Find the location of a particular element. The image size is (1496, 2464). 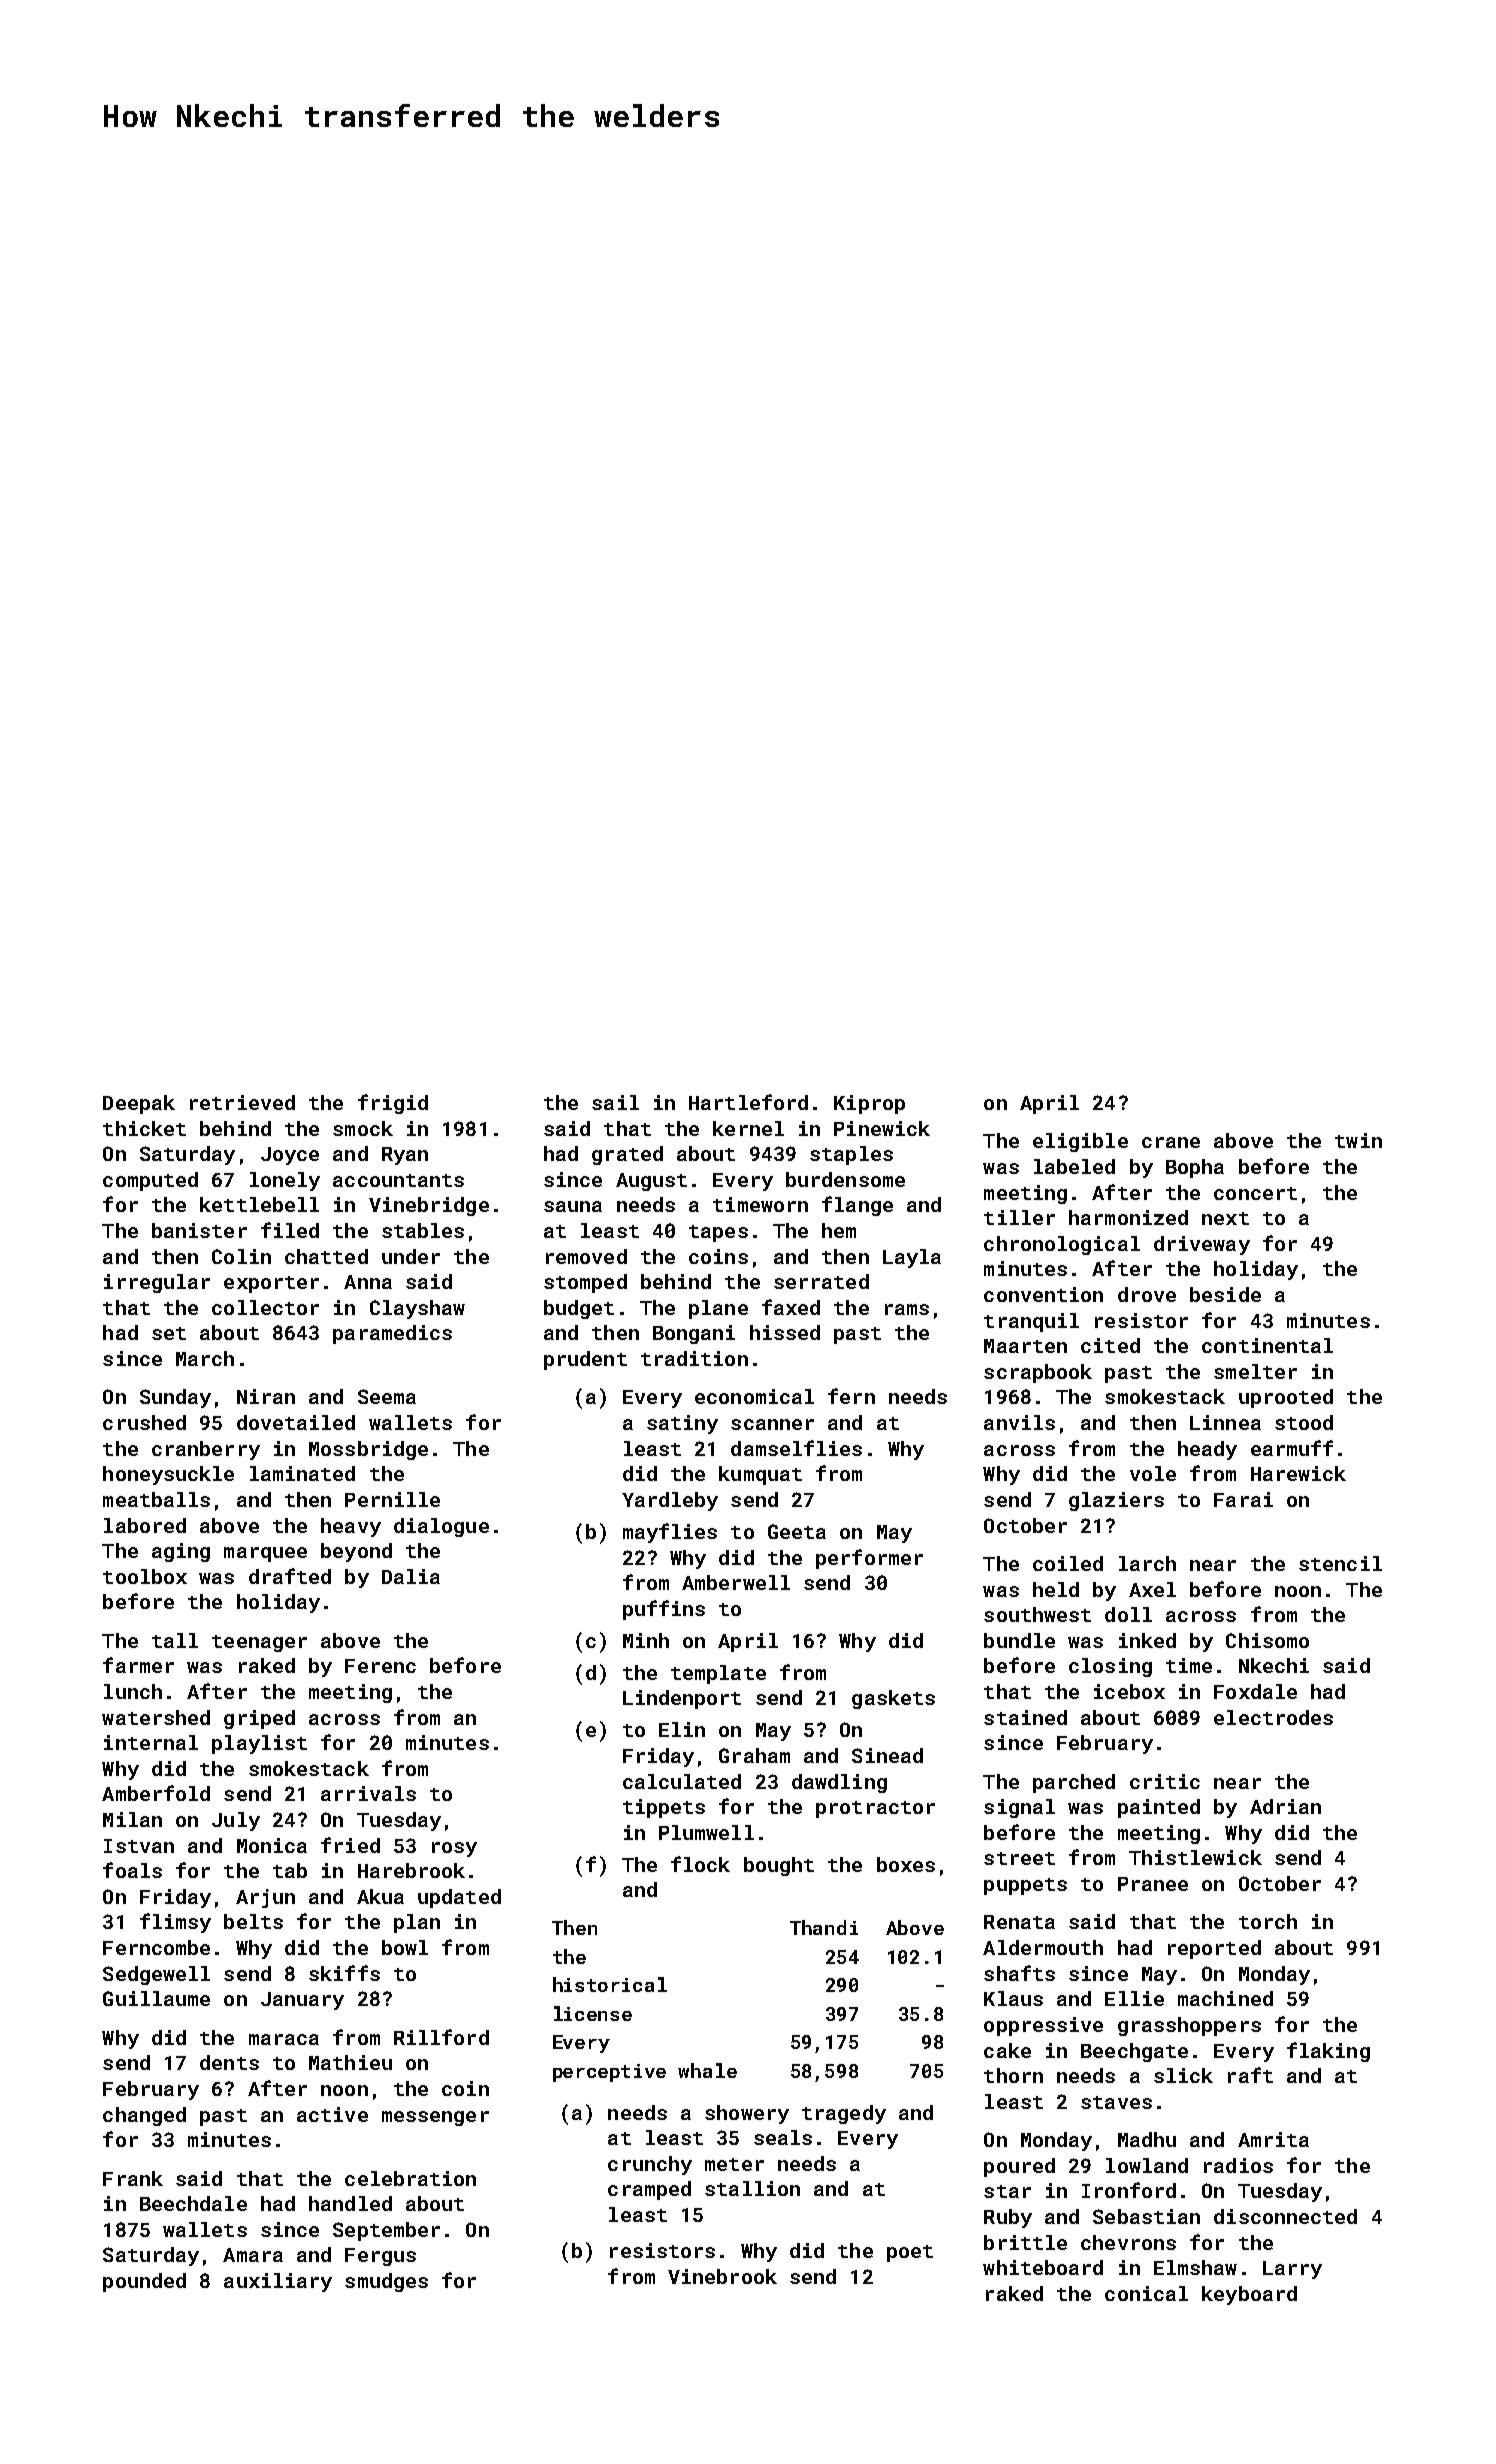

Ryan is located at coordinates (405, 1156).
